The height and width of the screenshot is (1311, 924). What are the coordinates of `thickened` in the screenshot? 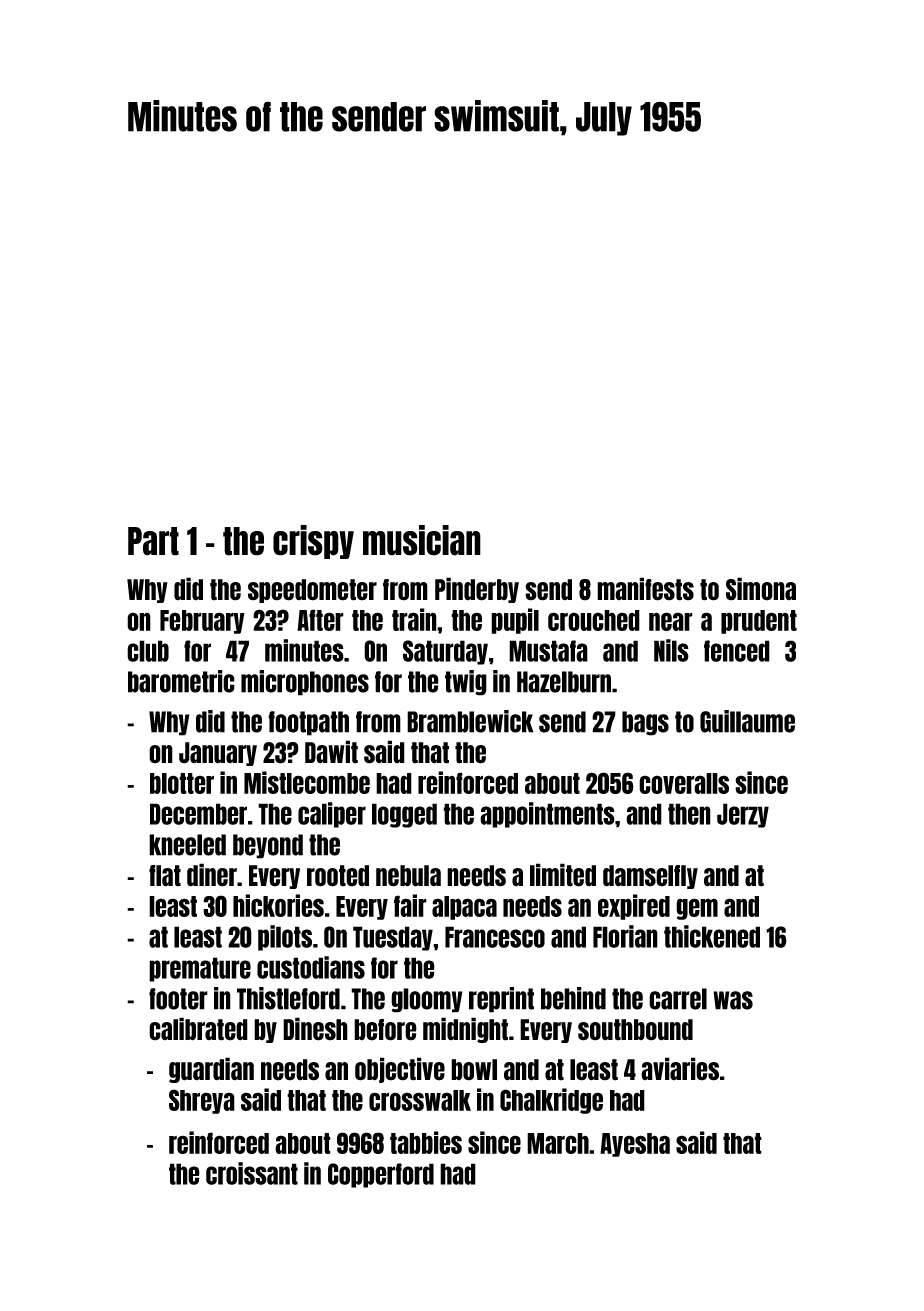 It's located at (712, 936).
